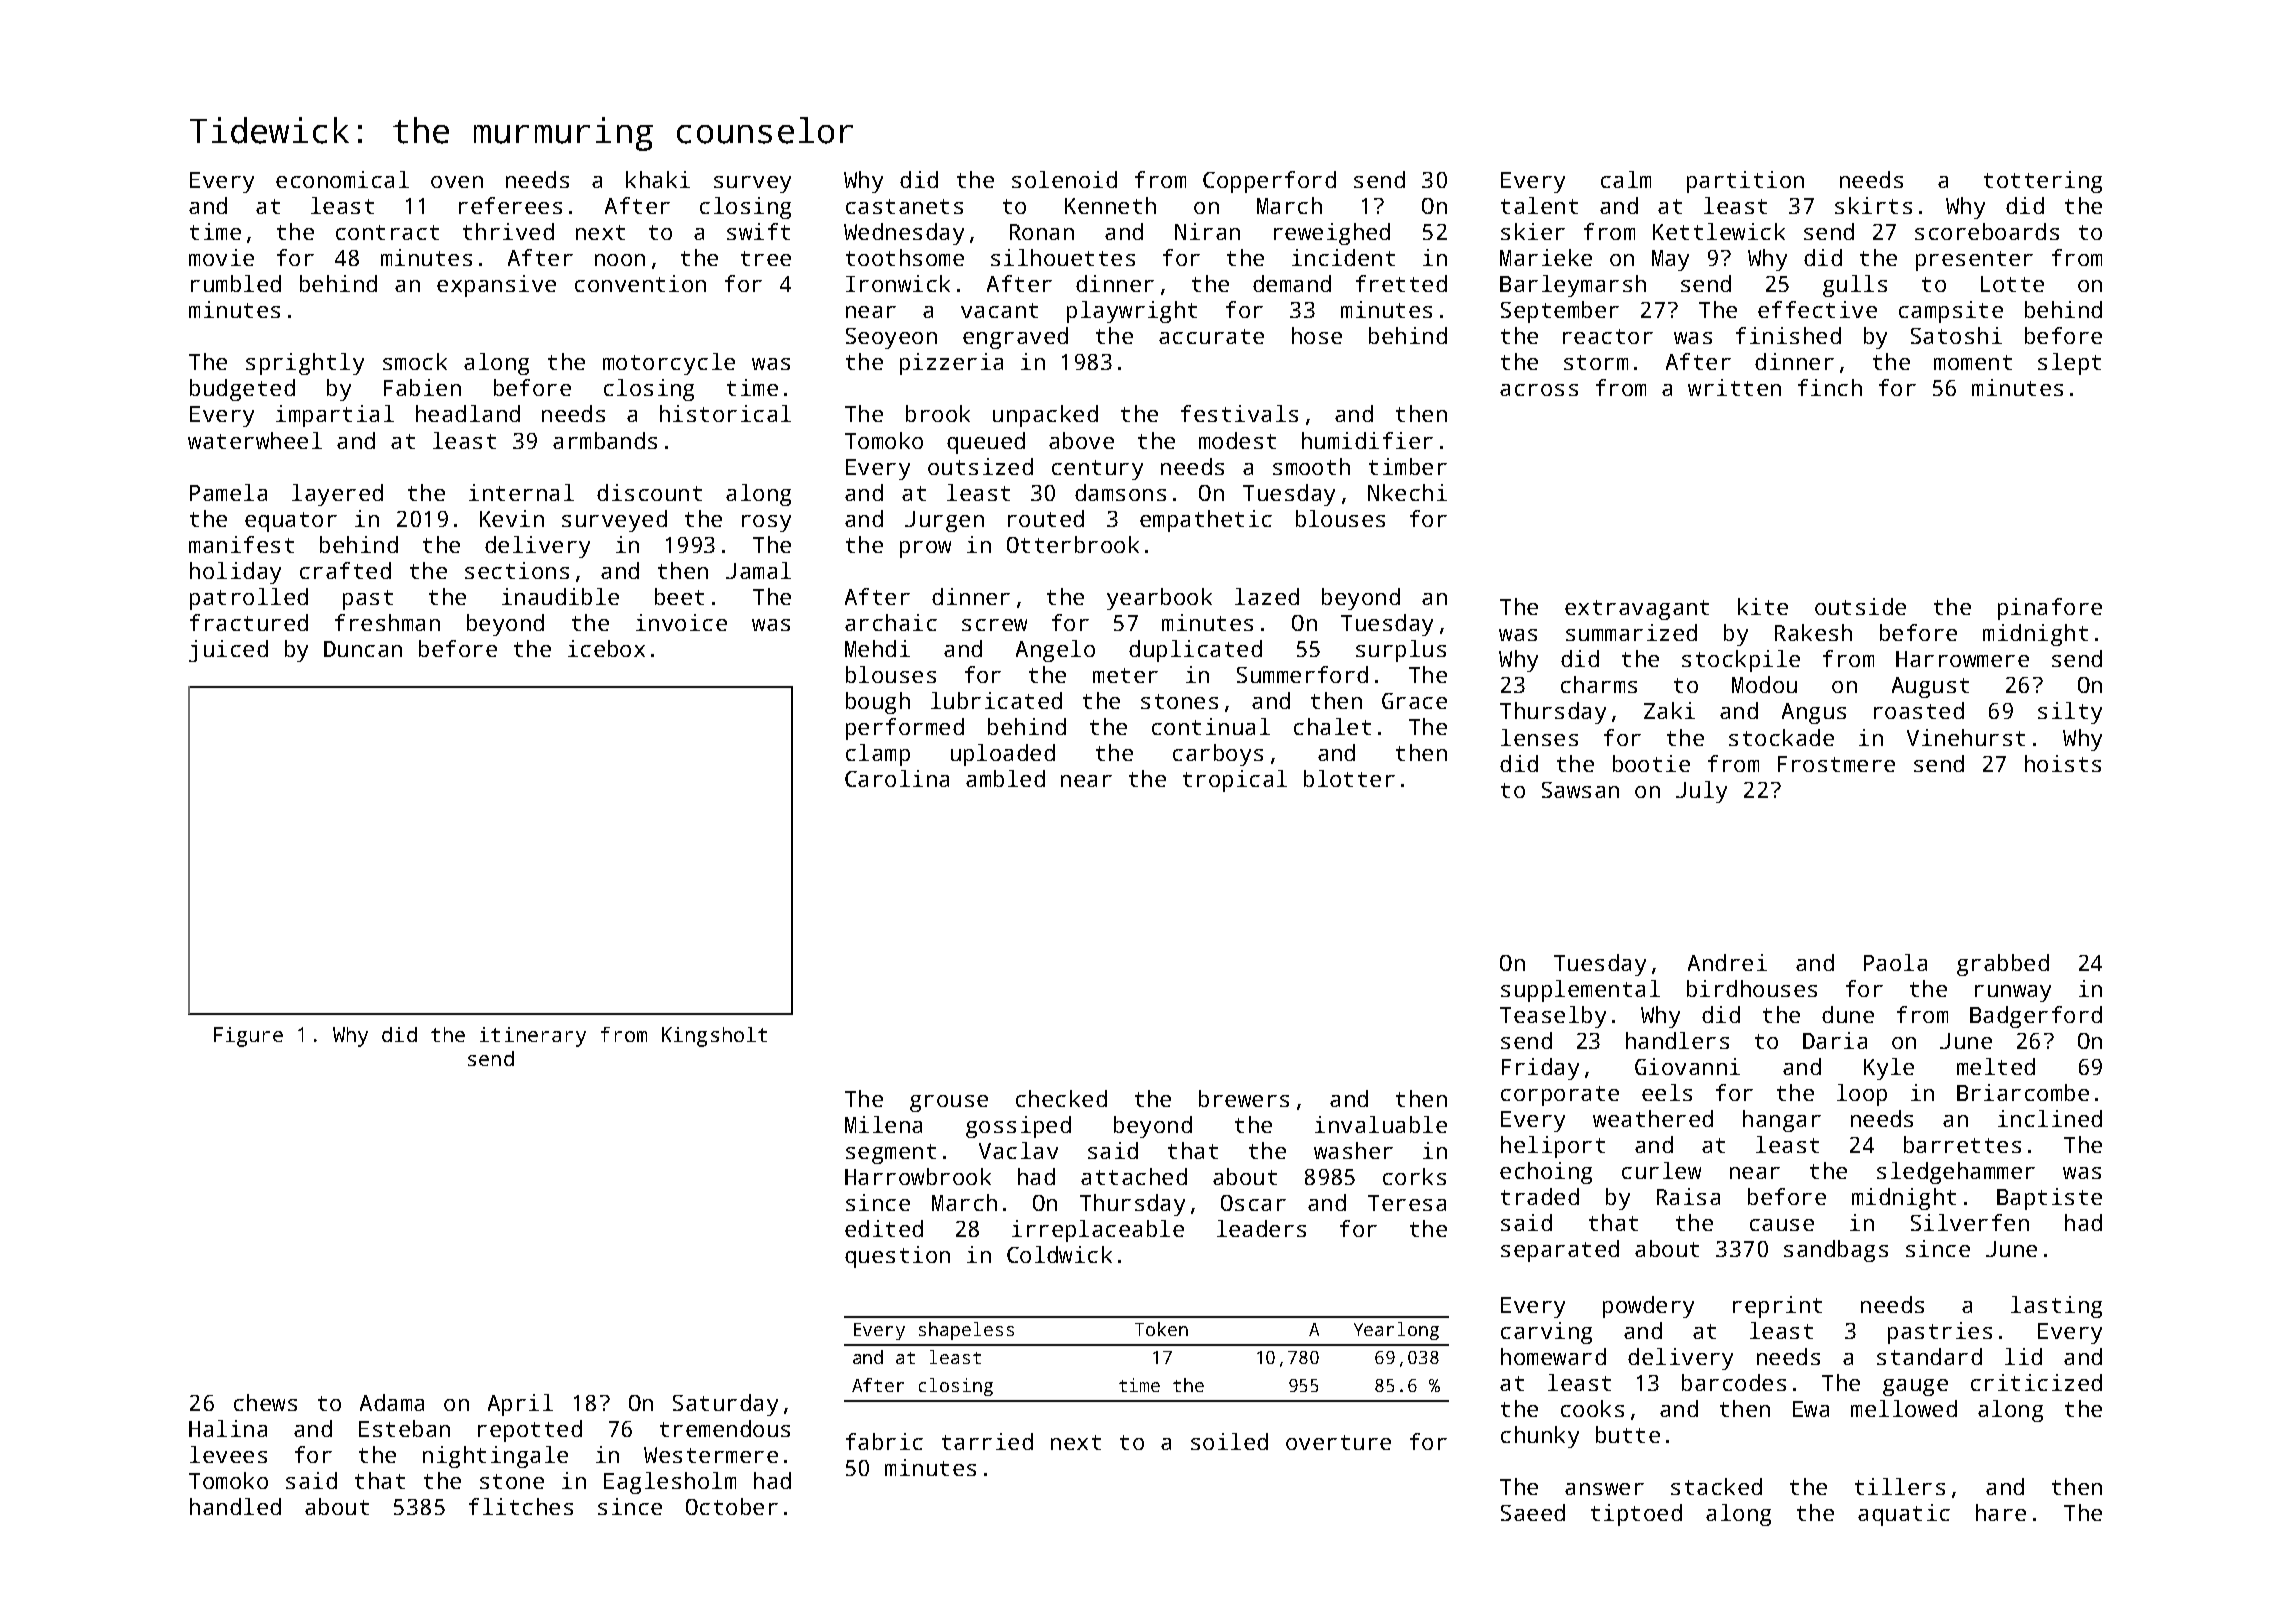 This screenshot has height=1620, width=2292. I want to click on Figure, so click(248, 1037).
